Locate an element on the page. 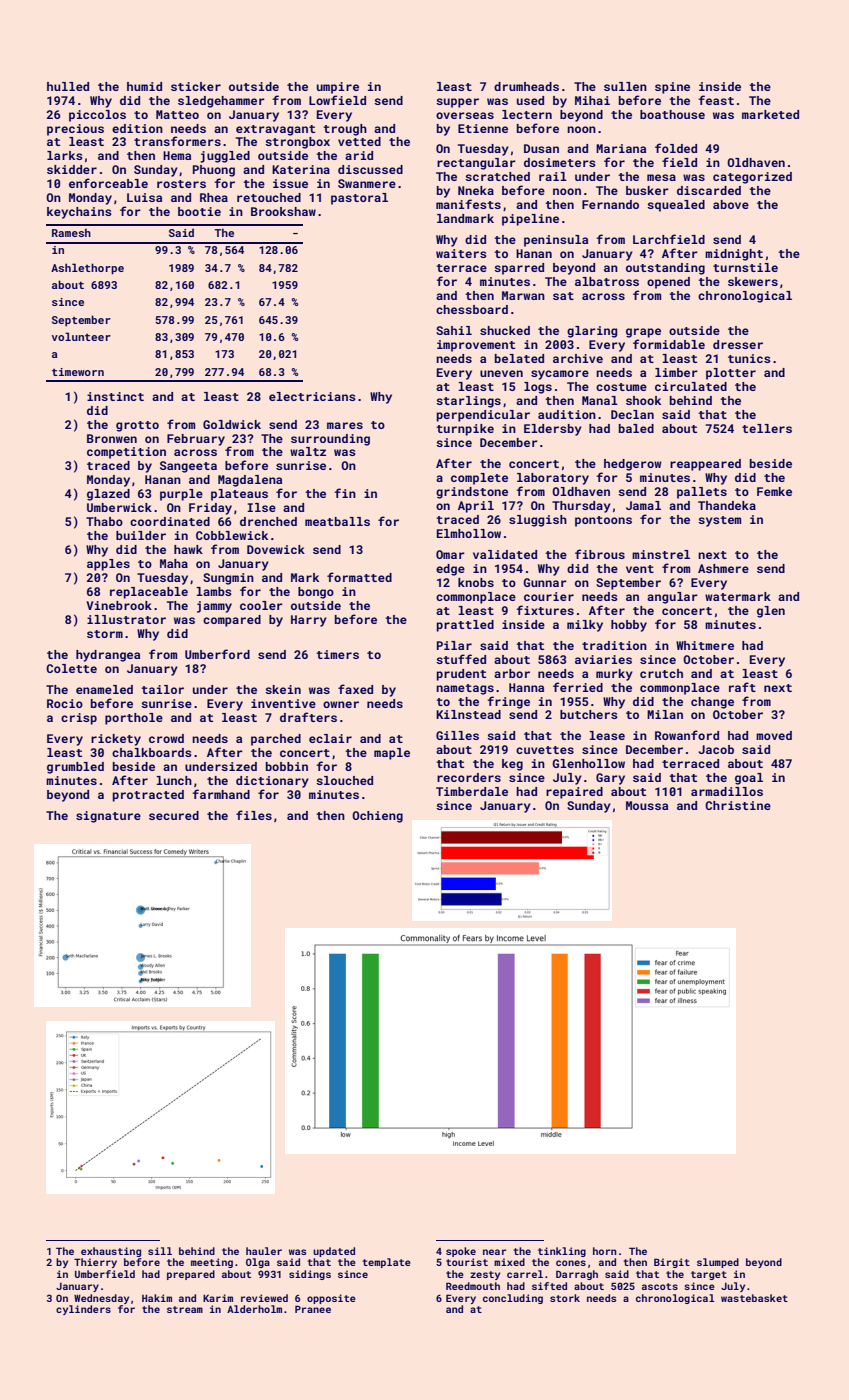  starlings is located at coordinates (468, 402).
